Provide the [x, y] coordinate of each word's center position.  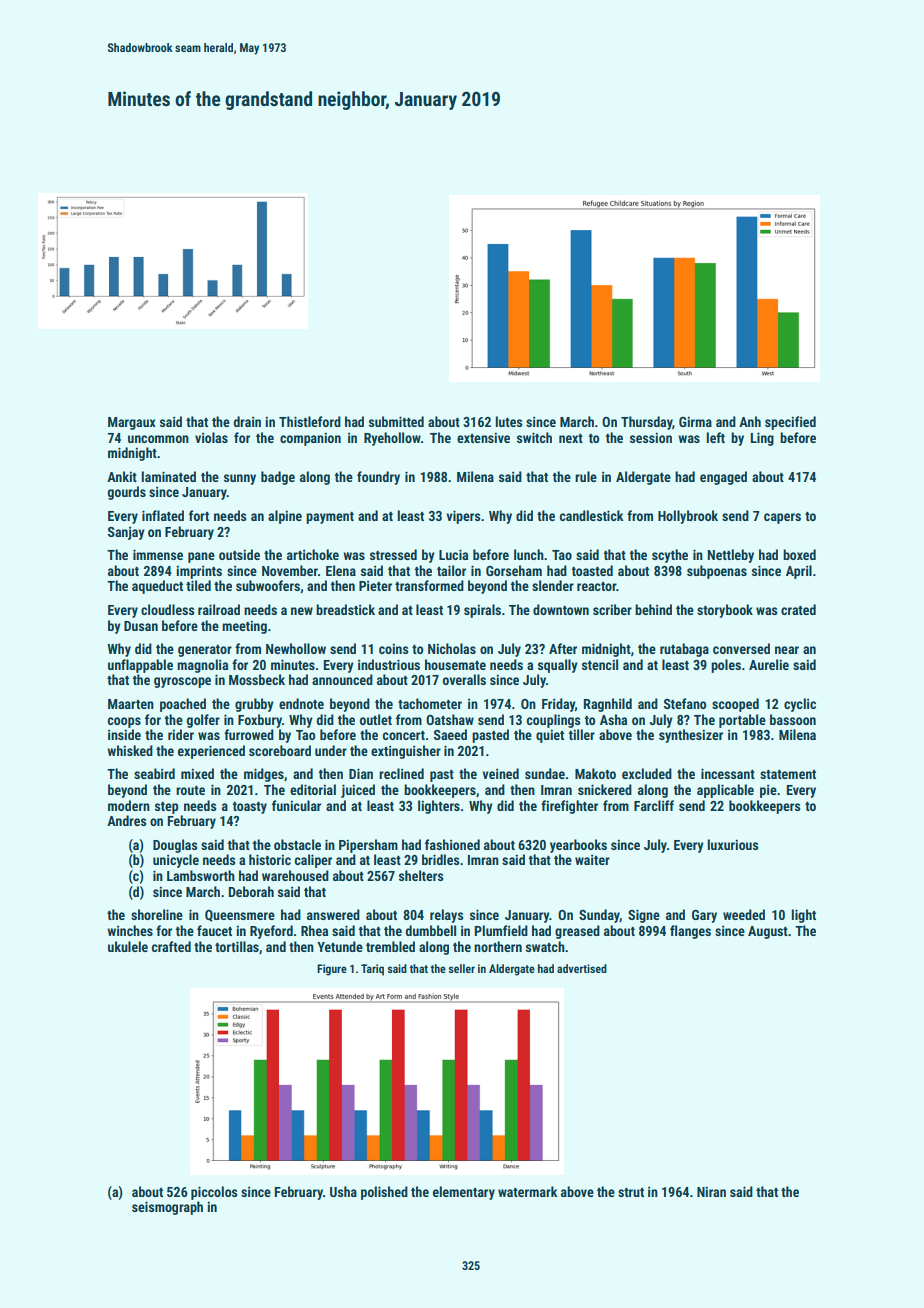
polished [384, 1193]
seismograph [167, 1208]
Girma [695, 421]
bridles [441, 859]
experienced [211, 752]
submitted [396, 421]
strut [631, 1192]
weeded [744, 914]
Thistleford [310, 421]
